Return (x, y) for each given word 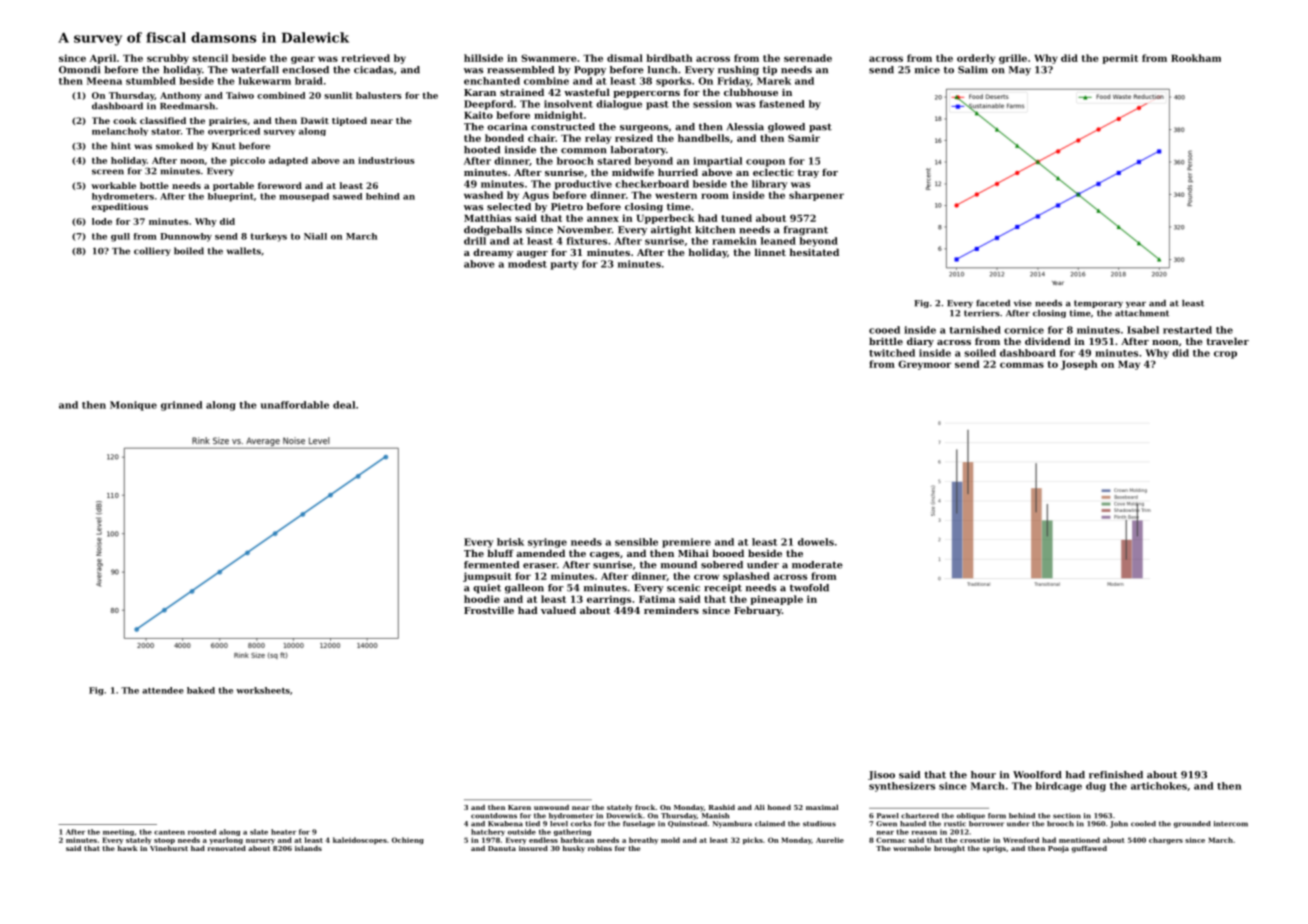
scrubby (168, 59)
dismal (625, 58)
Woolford (1037, 775)
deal (344, 405)
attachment (1142, 313)
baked (201, 690)
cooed (884, 330)
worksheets (263, 690)
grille (1013, 59)
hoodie (482, 599)
